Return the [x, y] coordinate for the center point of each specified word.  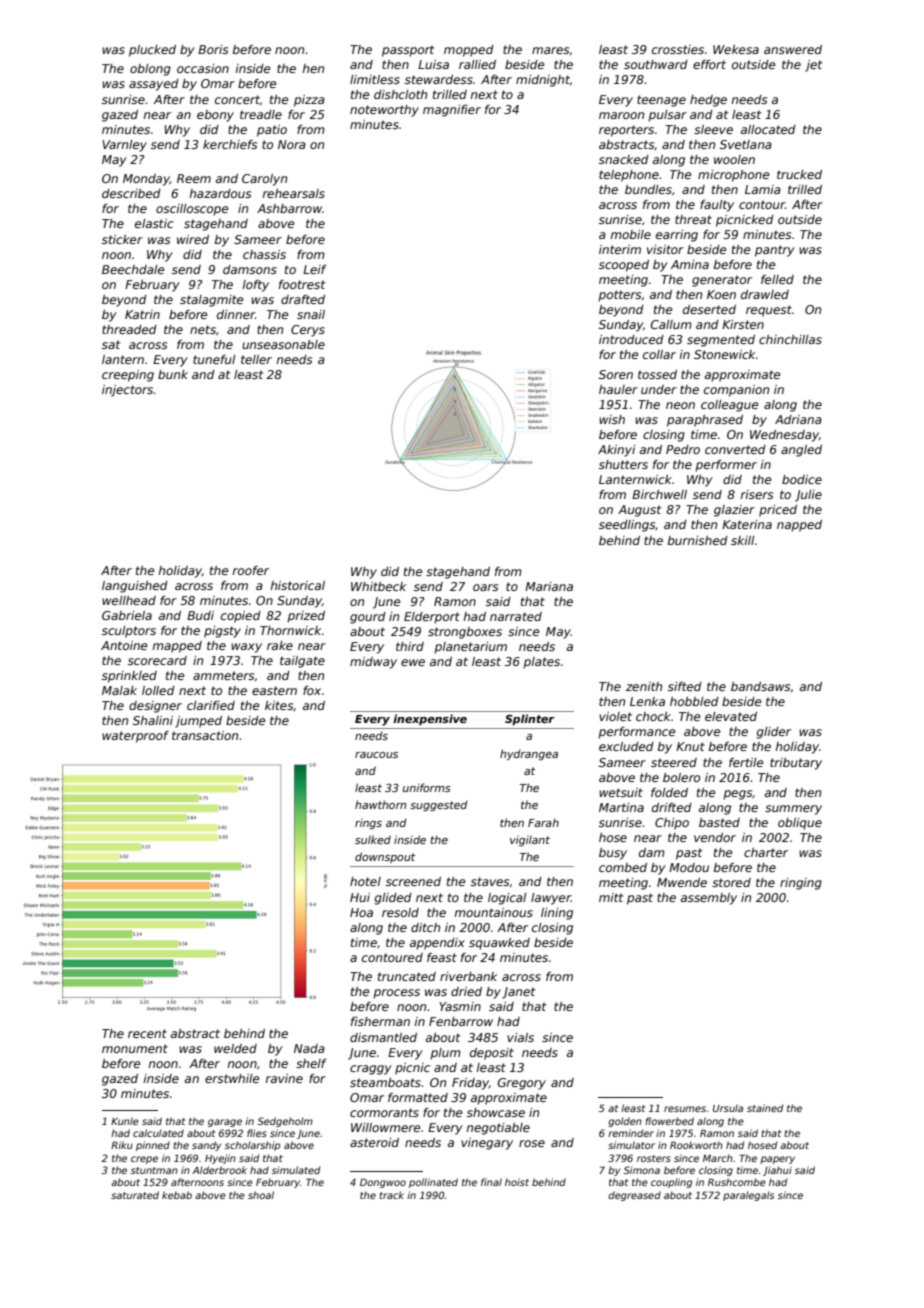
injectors [128, 391]
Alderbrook [219, 1170]
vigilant [530, 840]
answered [793, 49]
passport [408, 51]
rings [368, 823]
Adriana [798, 419]
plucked [152, 51]
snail [311, 314]
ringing [801, 884]
